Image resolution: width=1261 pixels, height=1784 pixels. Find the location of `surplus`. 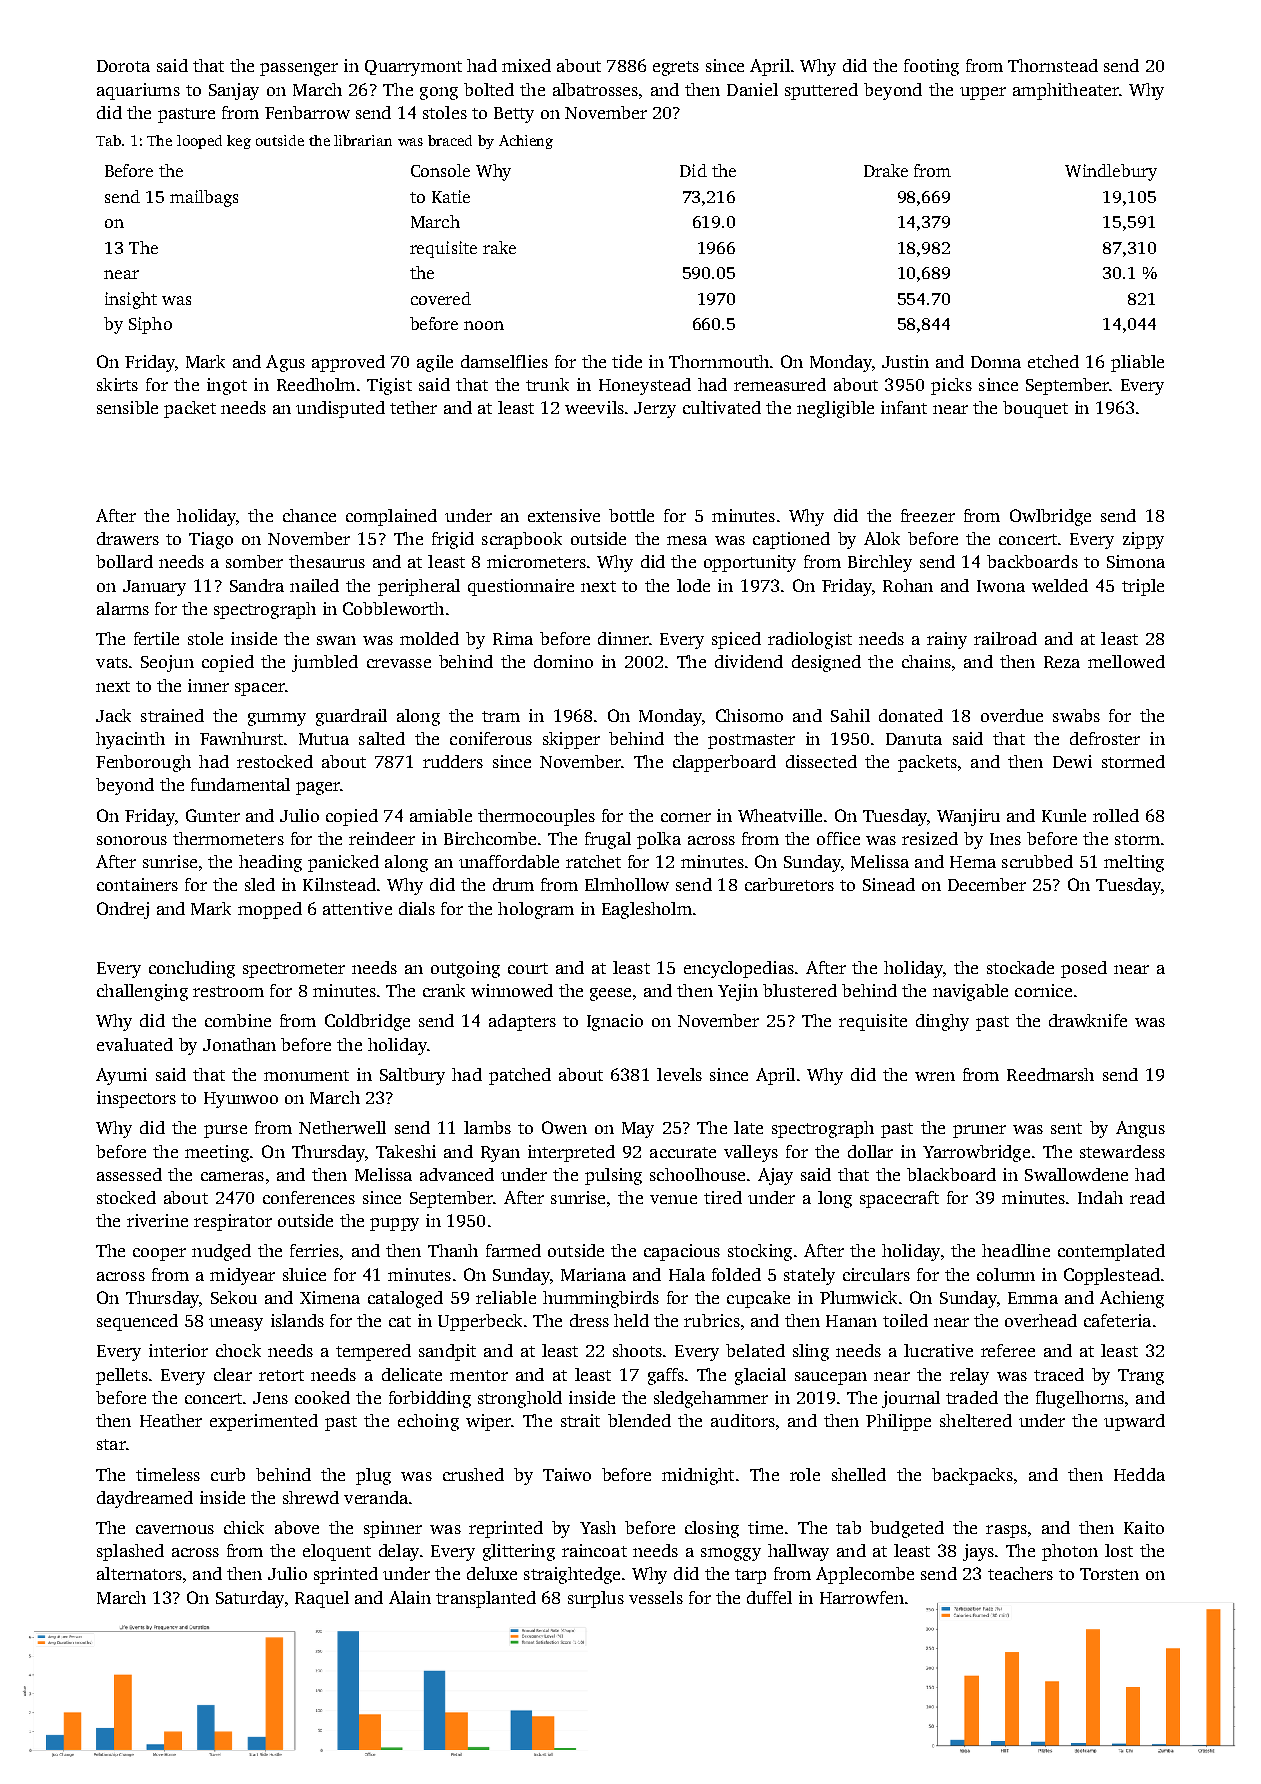

surplus is located at coordinates (596, 1599).
